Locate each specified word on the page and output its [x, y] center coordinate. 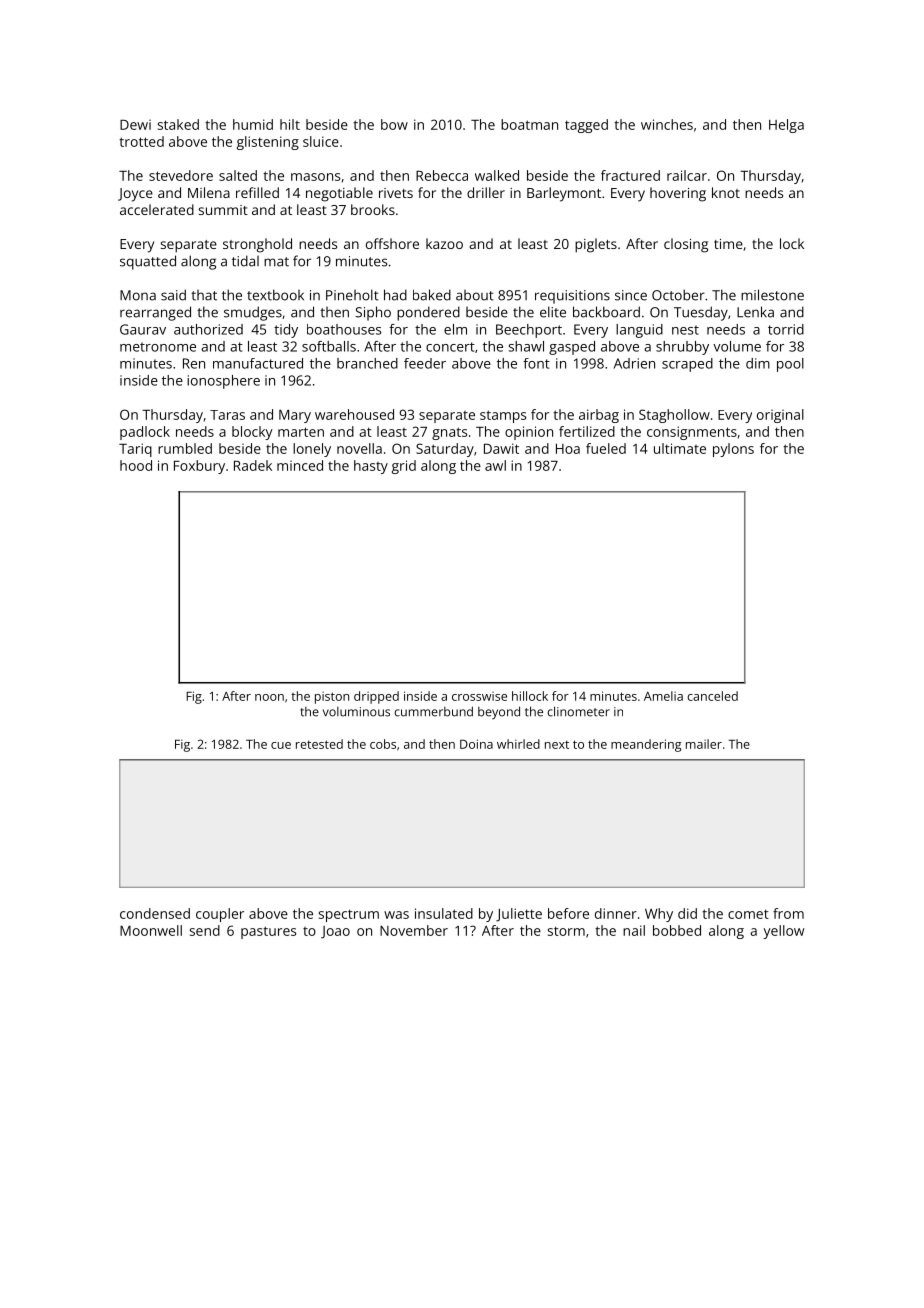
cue [281, 745]
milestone [772, 295]
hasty [371, 467]
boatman [529, 124]
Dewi [135, 125]
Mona [138, 295]
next [557, 744]
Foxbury [199, 467]
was [396, 915]
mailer [704, 744]
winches [667, 124]
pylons [733, 450]
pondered [428, 313]
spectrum [349, 915]
